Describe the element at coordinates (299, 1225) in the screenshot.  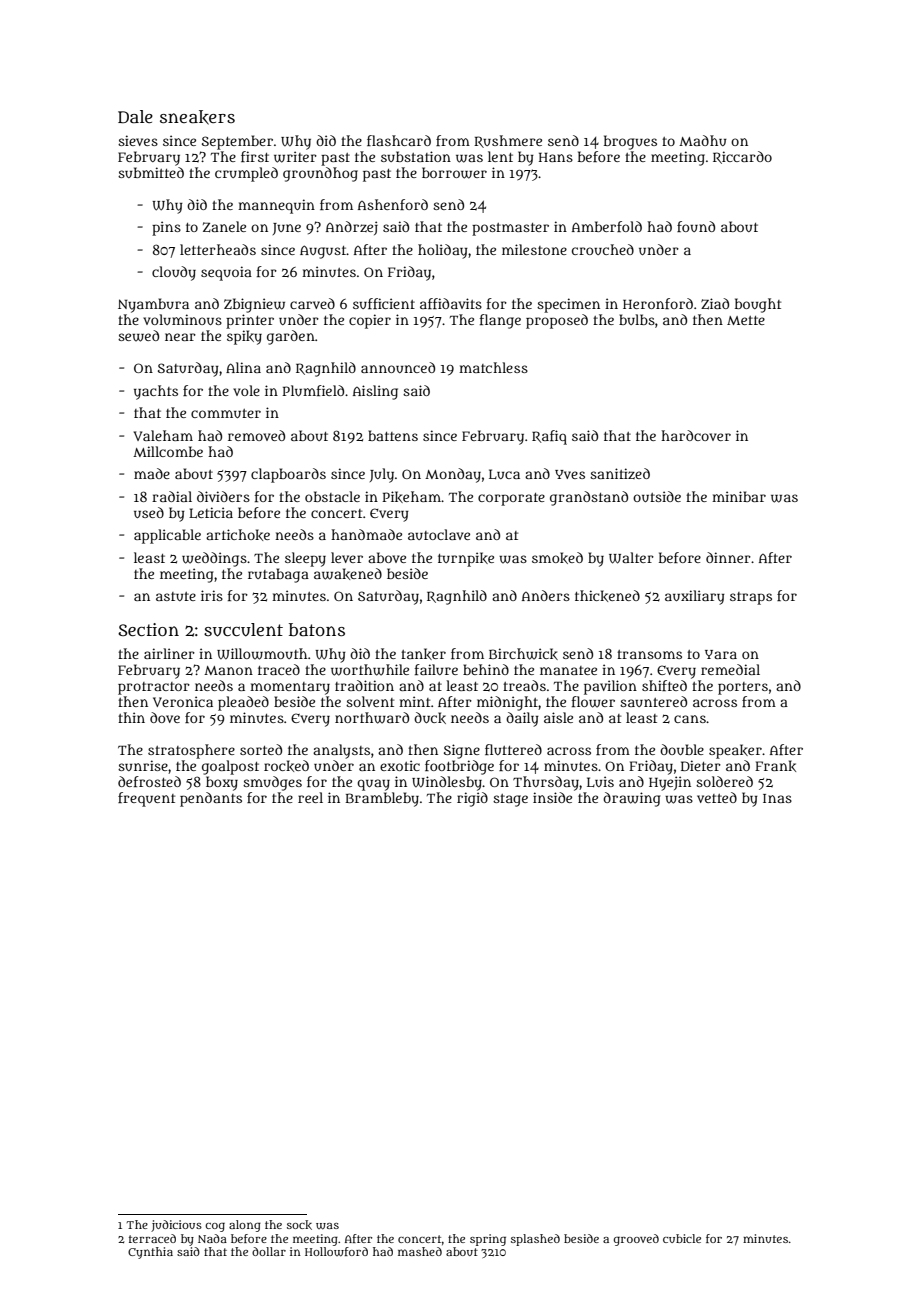
I see `sock` at that location.
